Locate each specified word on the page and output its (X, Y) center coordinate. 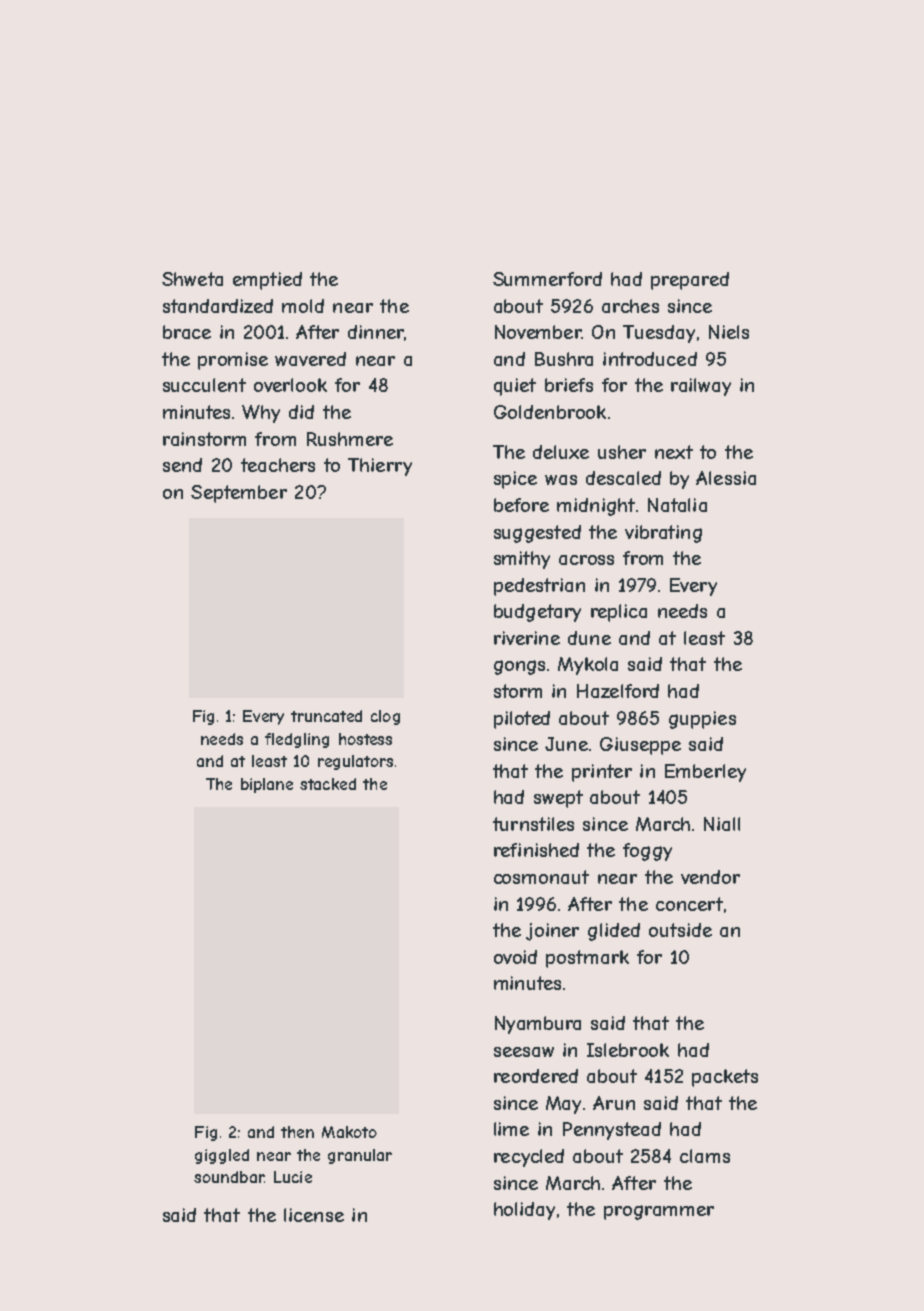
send (182, 465)
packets (725, 1078)
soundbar (229, 1177)
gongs (519, 667)
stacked (328, 784)
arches (630, 306)
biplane (267, 785)
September (239, 494)
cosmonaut (541, 877)
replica (619, 613)
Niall (722, 824)
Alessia (726, 478)
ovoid (515, 957)
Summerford (547, 279)
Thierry (380, 467)
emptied (267, 281)
